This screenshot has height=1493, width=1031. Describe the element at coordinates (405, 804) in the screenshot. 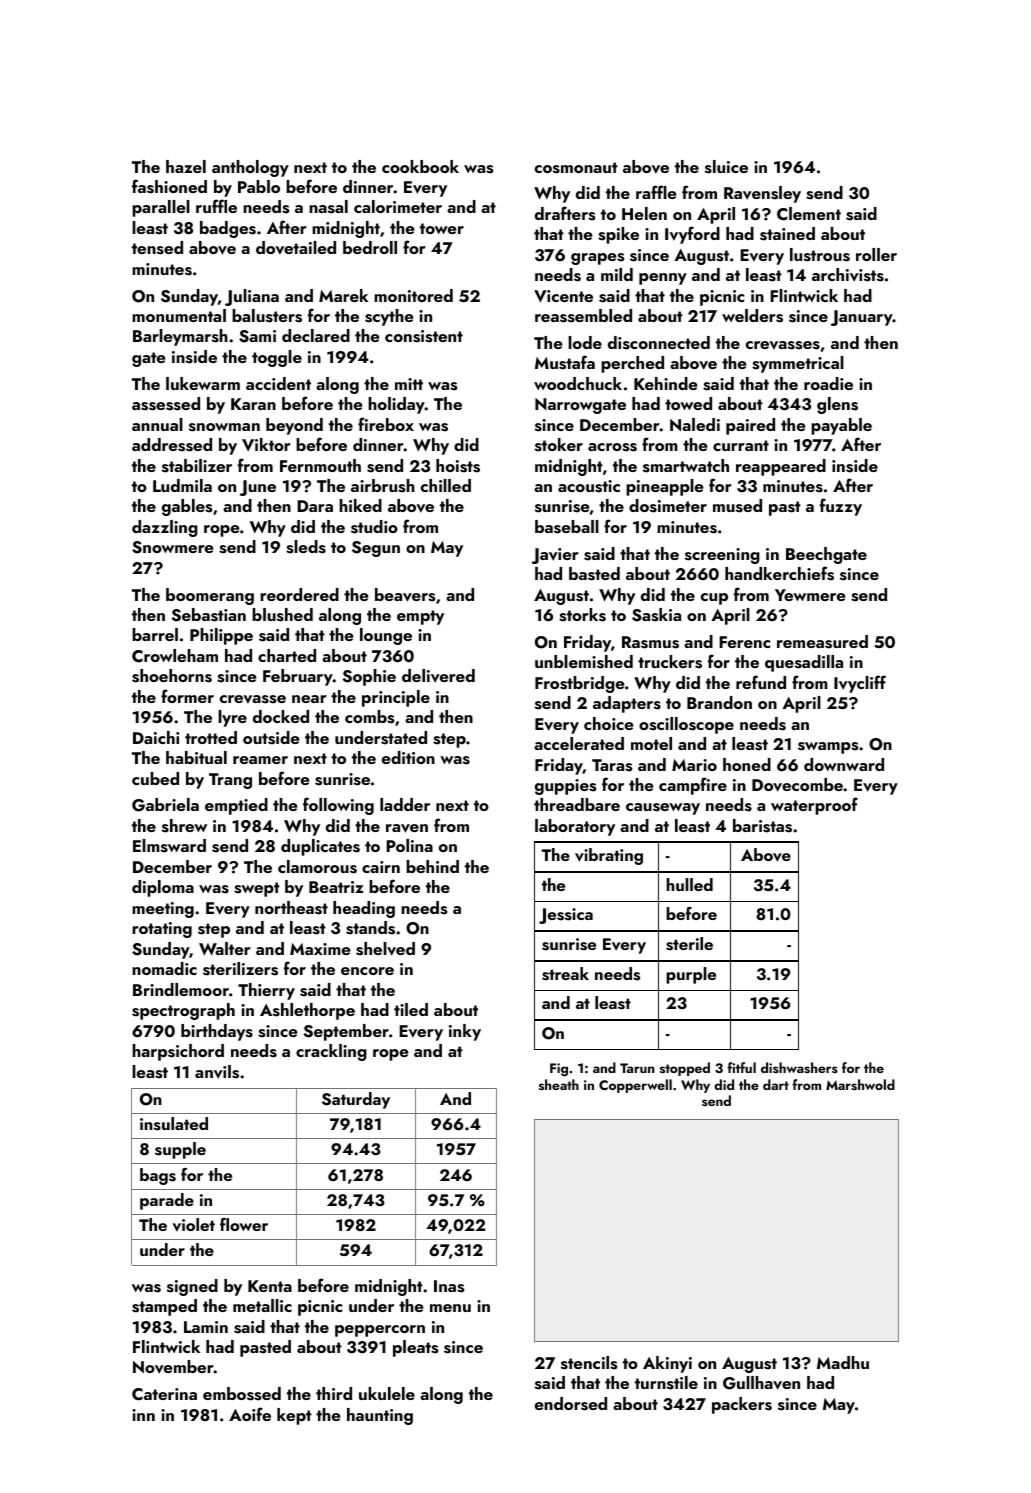

I see `ladder` at that location.
